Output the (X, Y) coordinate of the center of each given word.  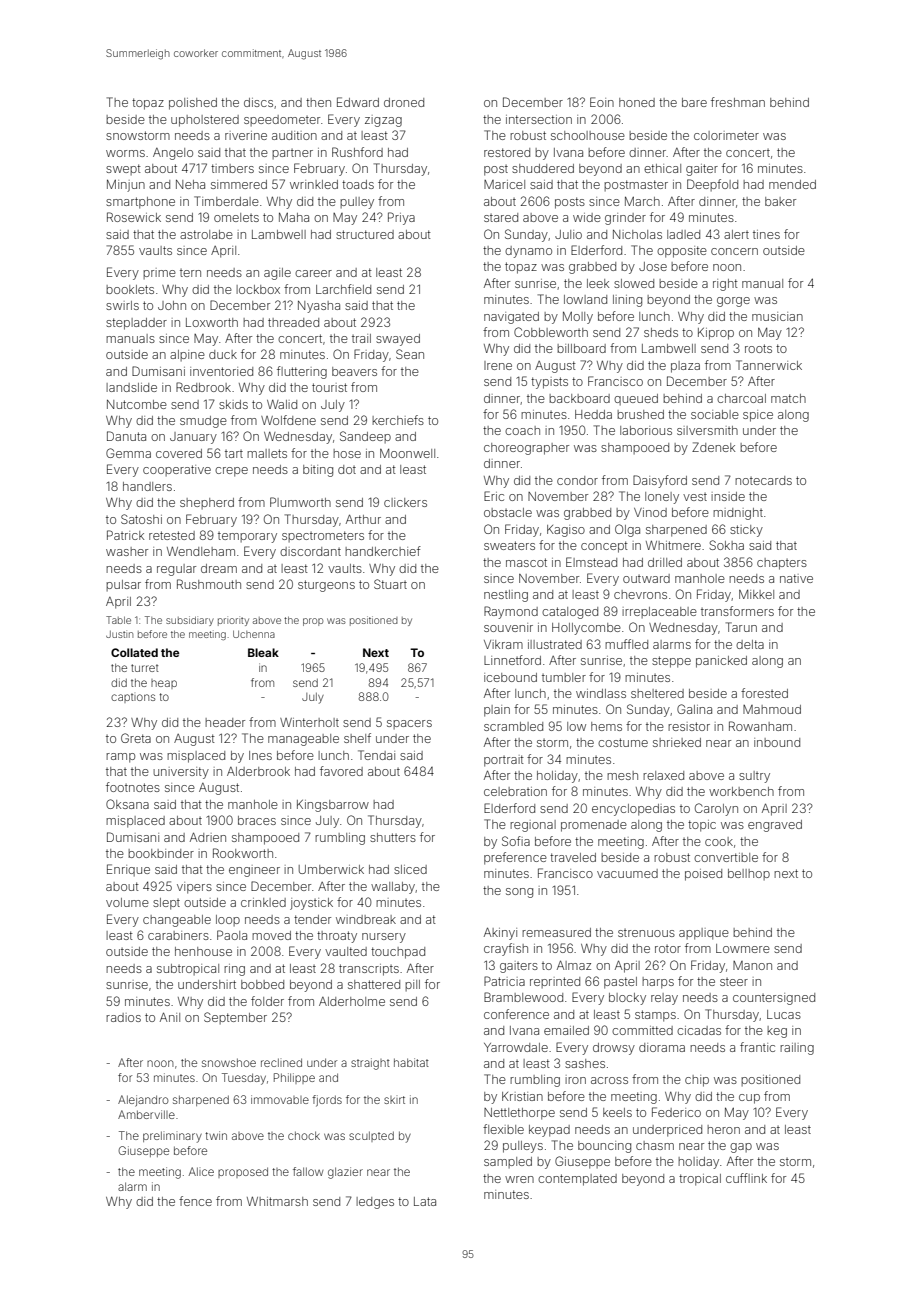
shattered (374, 984)
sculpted (371, 1136)
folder (267, 1001)
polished (193, 104)
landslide (131, 387)
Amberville (146, 1114)
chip (697, 1081)
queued (636, 399)
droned (404, 102)
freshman (738, 102)
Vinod (650, 512)
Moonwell (407, 453)
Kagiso (566, 531)
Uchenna (254, 634)
